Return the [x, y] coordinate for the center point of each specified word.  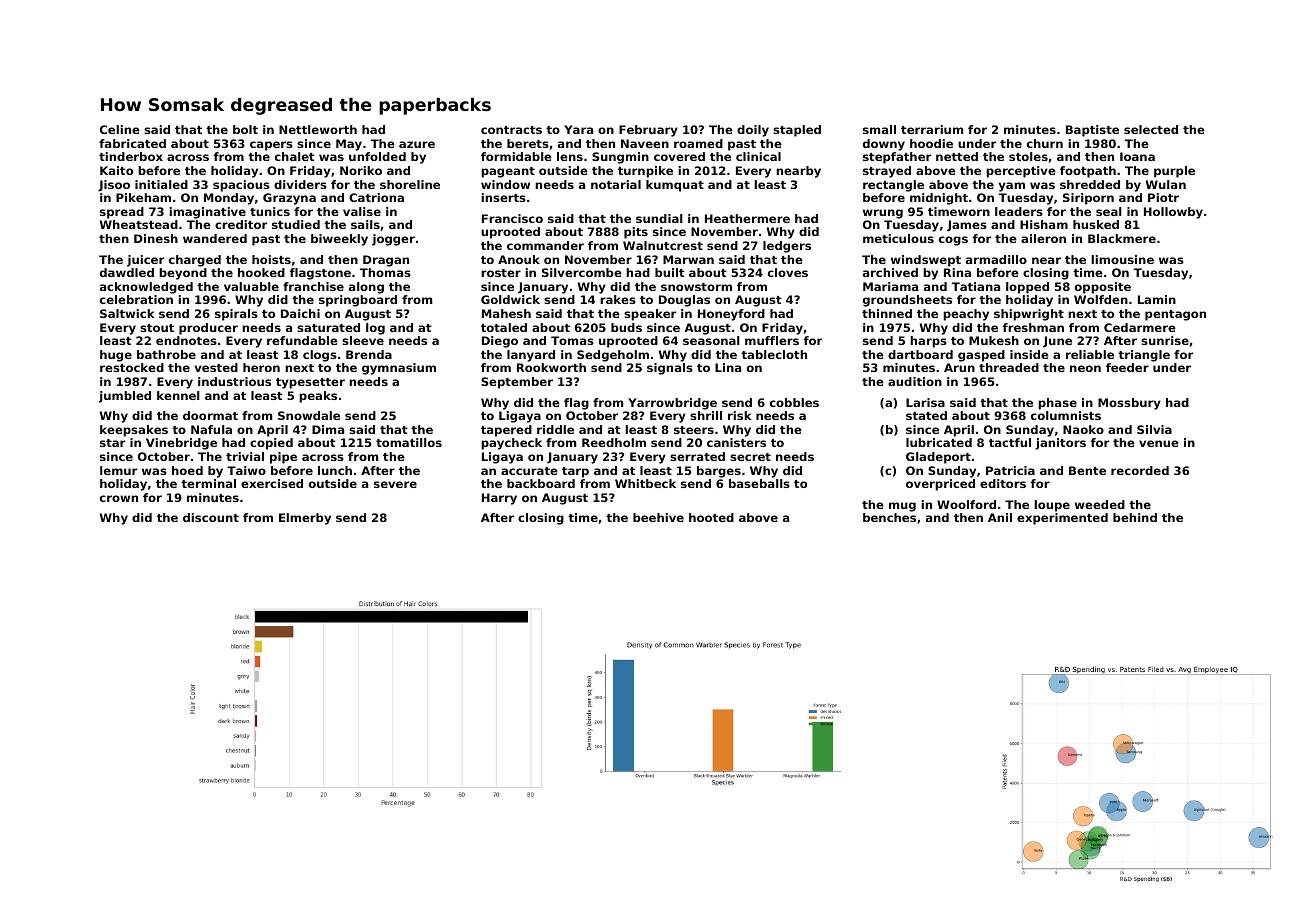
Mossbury [1129, 404]
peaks [318, 397]
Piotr [1163, 197]
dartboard [920, 354]
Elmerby [305, 519]
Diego [500, 342]
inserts [503, 197]
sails [365, 224]
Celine [120, 129]
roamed [698, 143]
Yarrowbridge [672, 404]
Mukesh [994, 340]
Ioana [1137, 156]
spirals [236, 315]
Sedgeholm [613, 356]
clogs [320, 356]
